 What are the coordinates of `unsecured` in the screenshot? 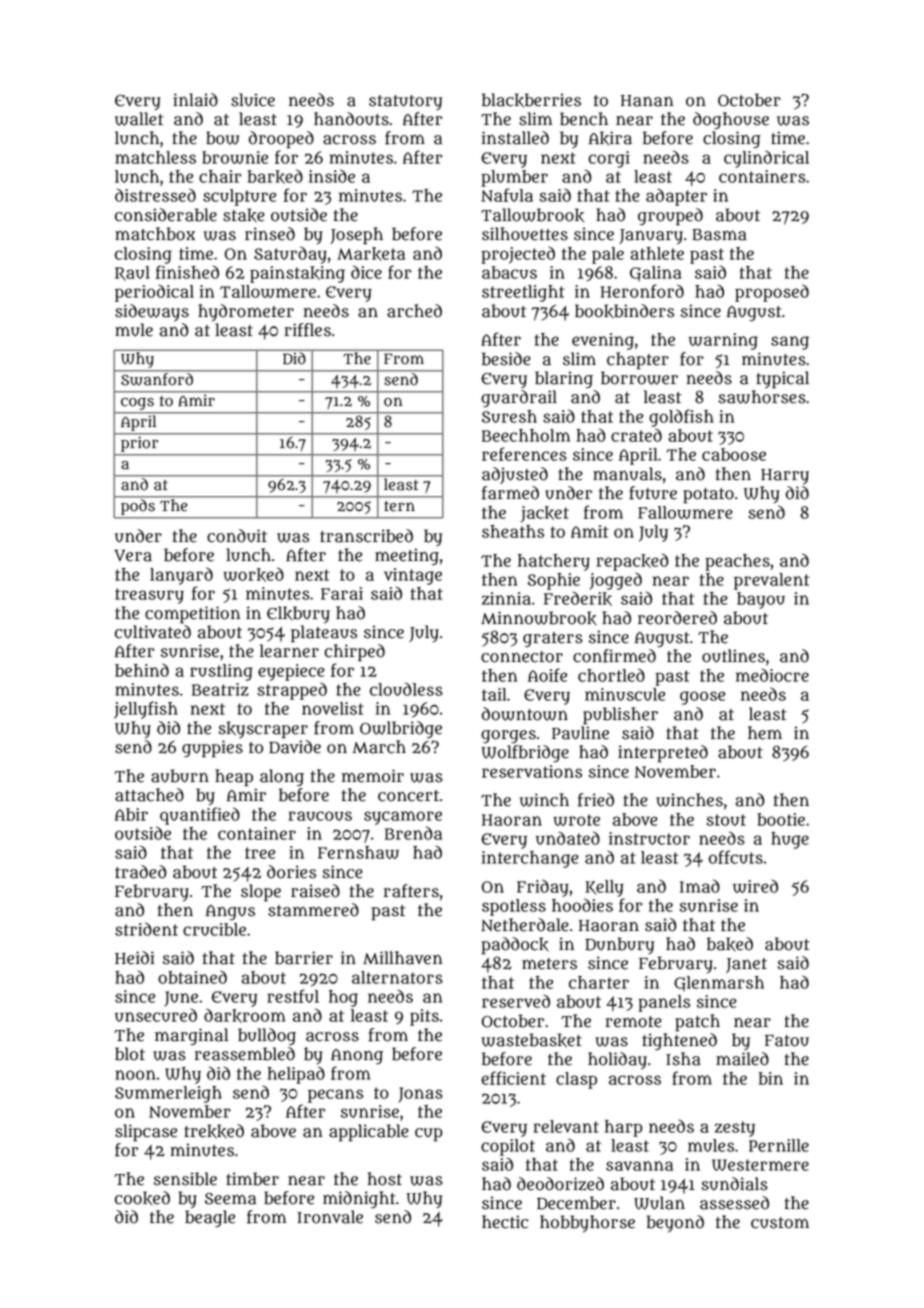 It's located at (156, 1015).
